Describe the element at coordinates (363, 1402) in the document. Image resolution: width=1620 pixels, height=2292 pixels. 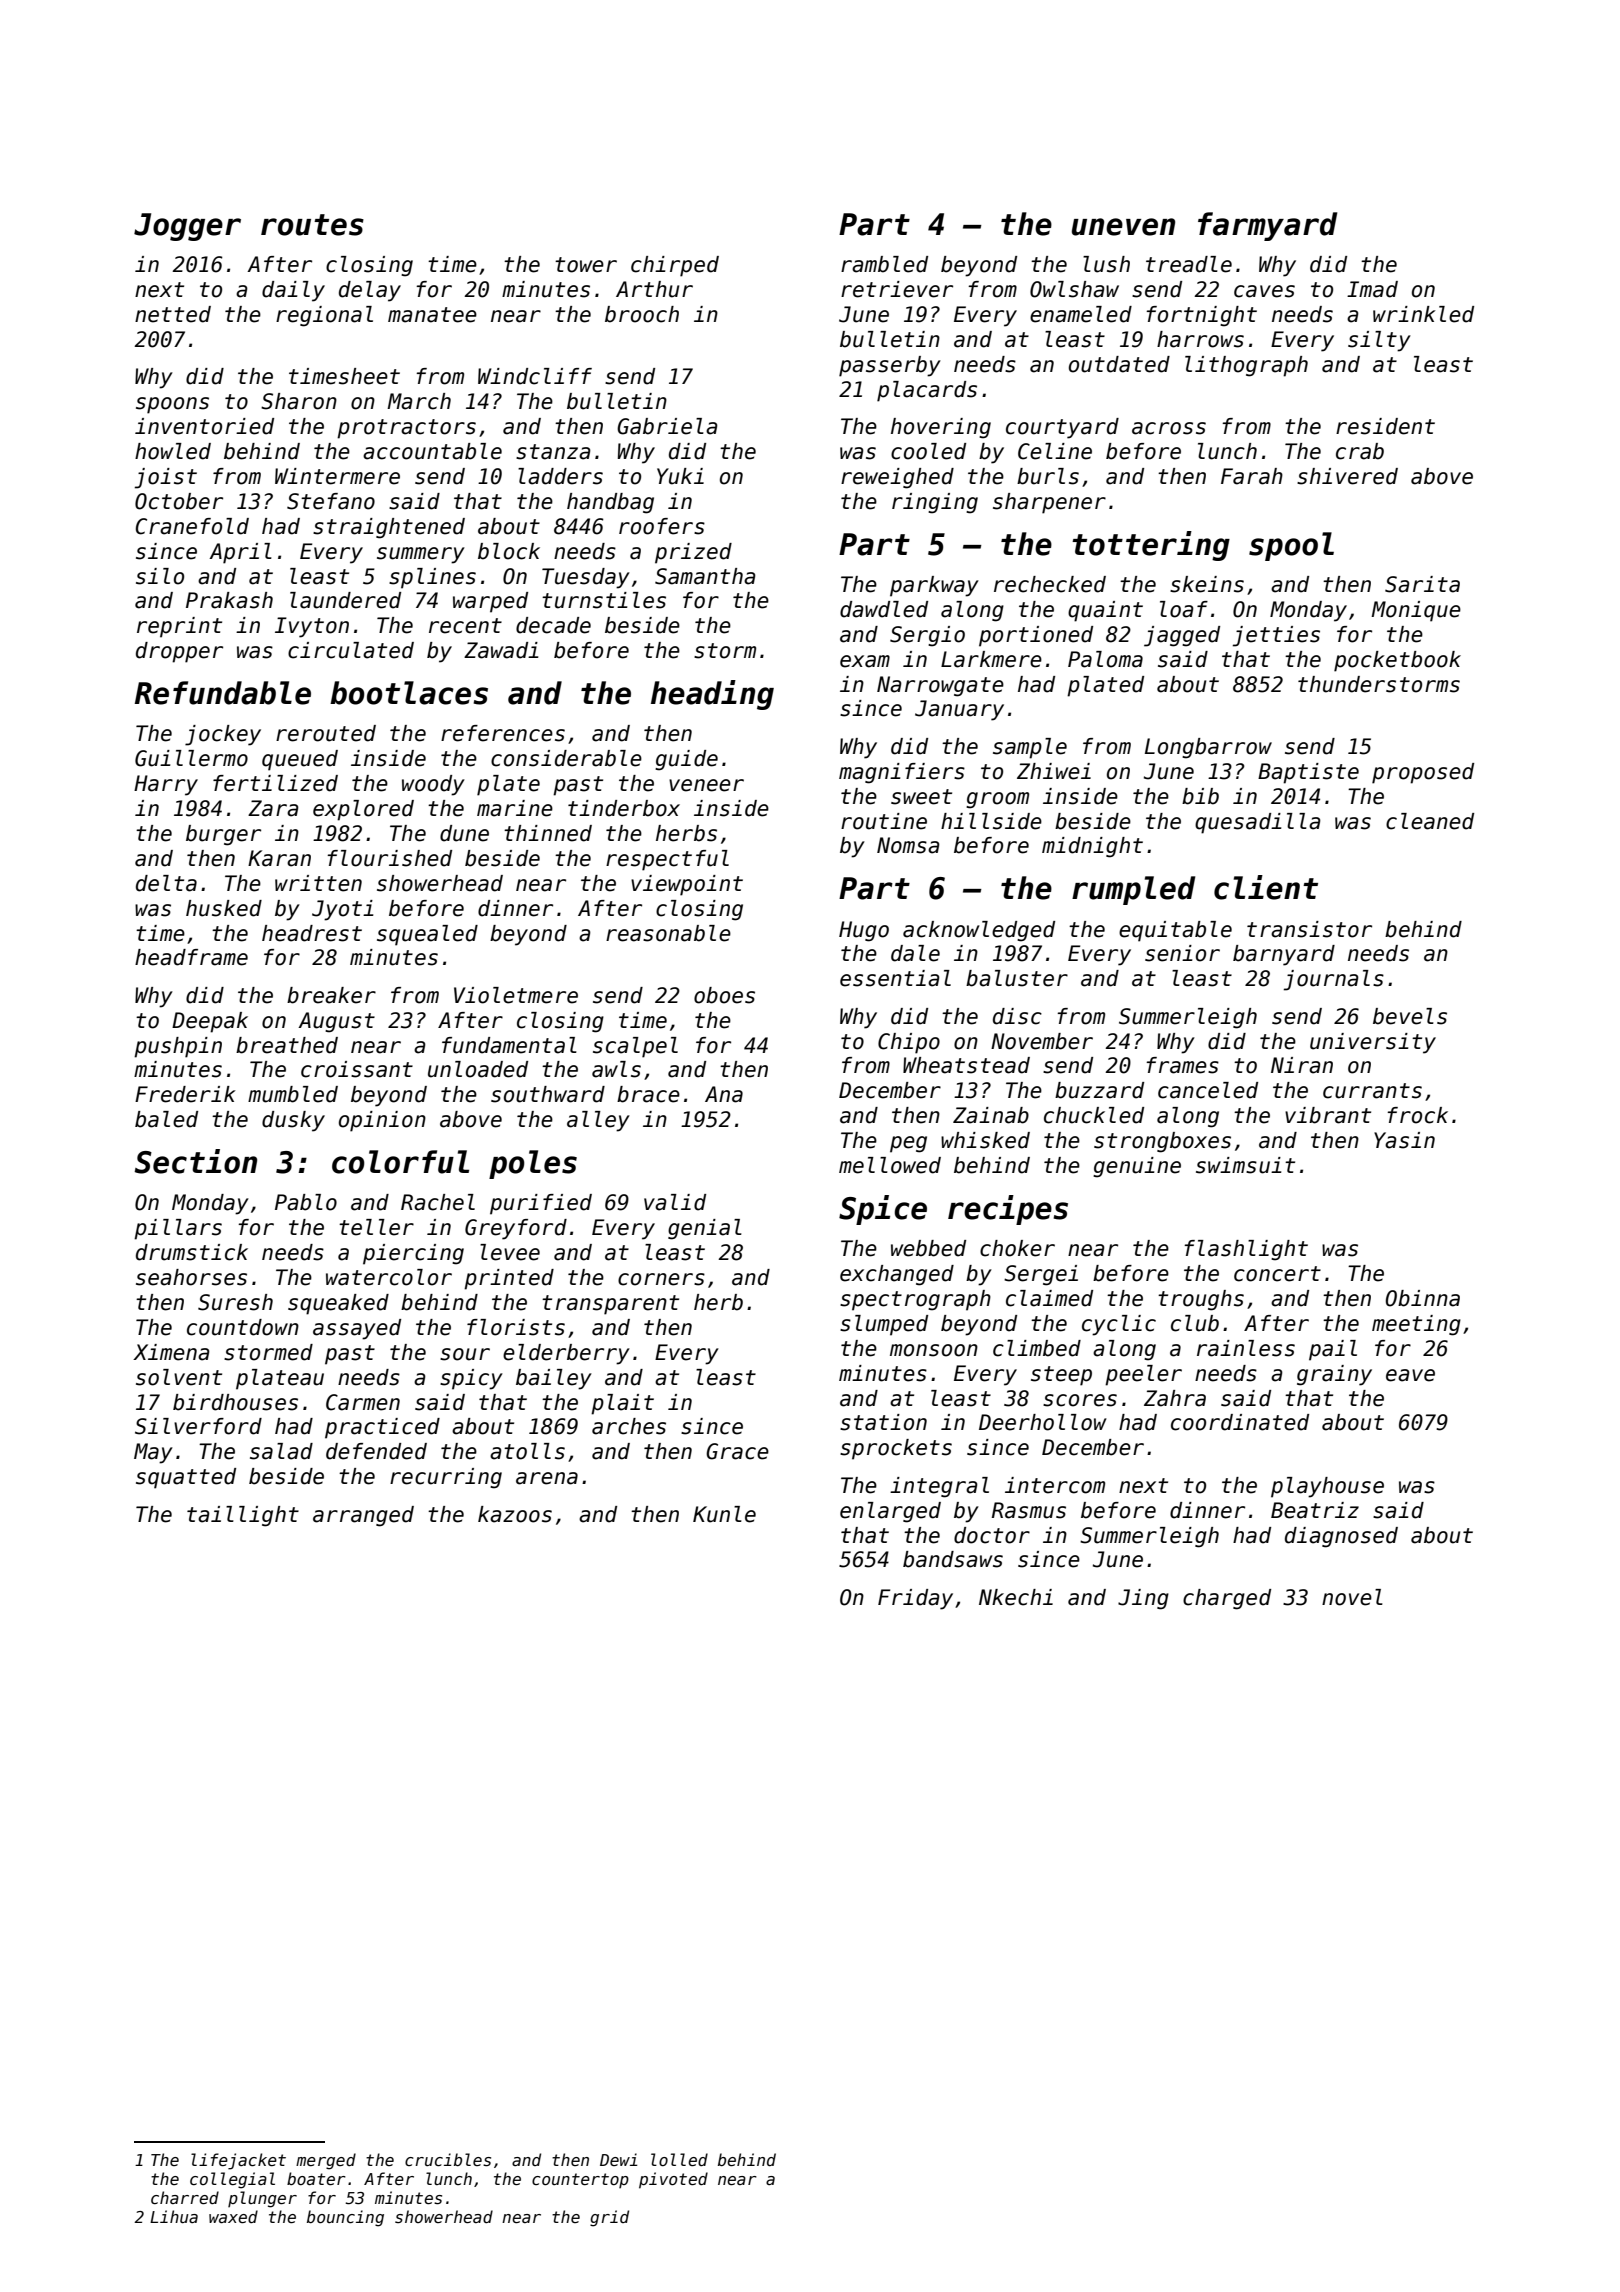
I see `Carmen` at that location.
